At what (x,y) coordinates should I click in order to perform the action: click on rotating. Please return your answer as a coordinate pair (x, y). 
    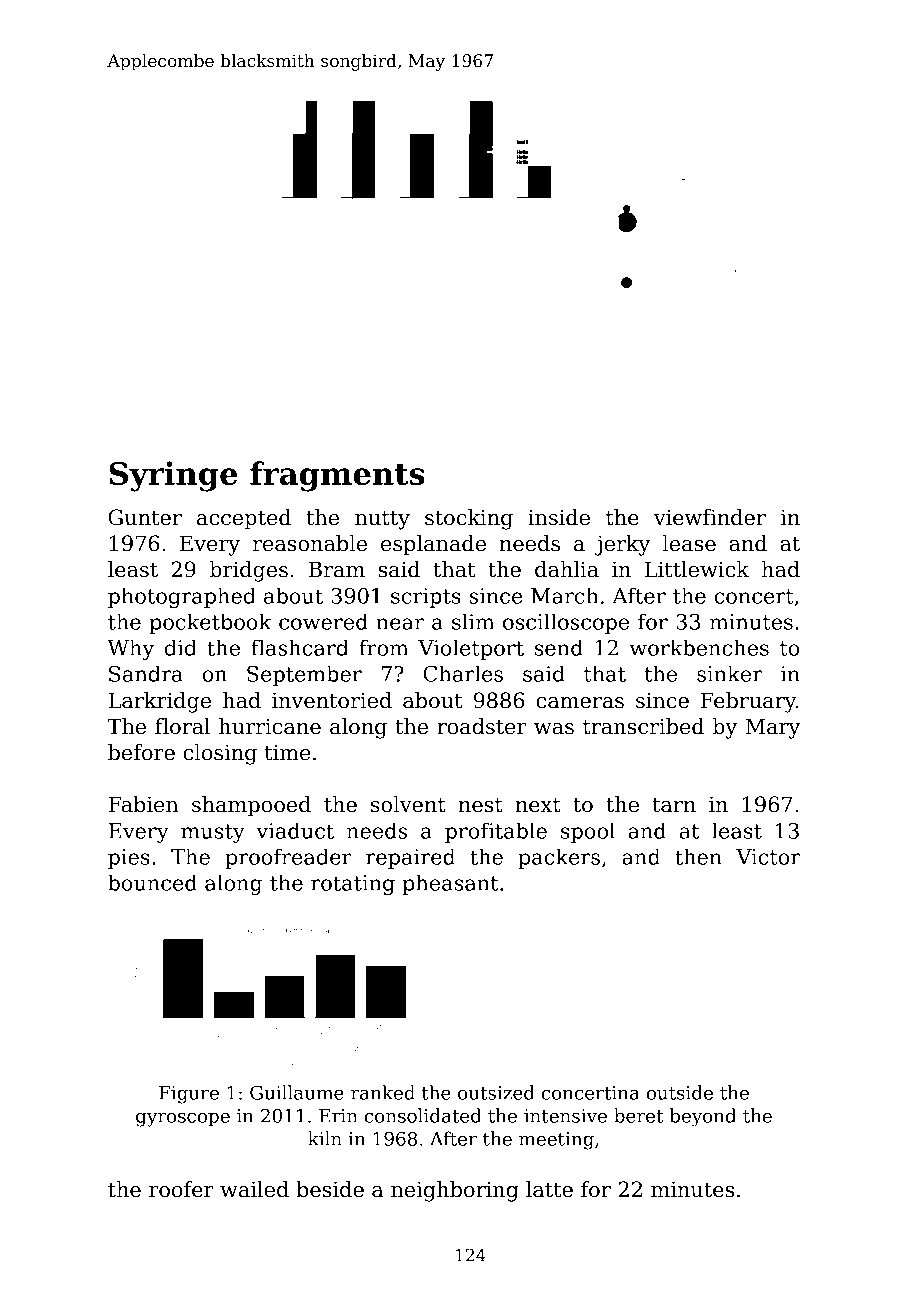
    Looking at the image, I should click on (353, 885).
